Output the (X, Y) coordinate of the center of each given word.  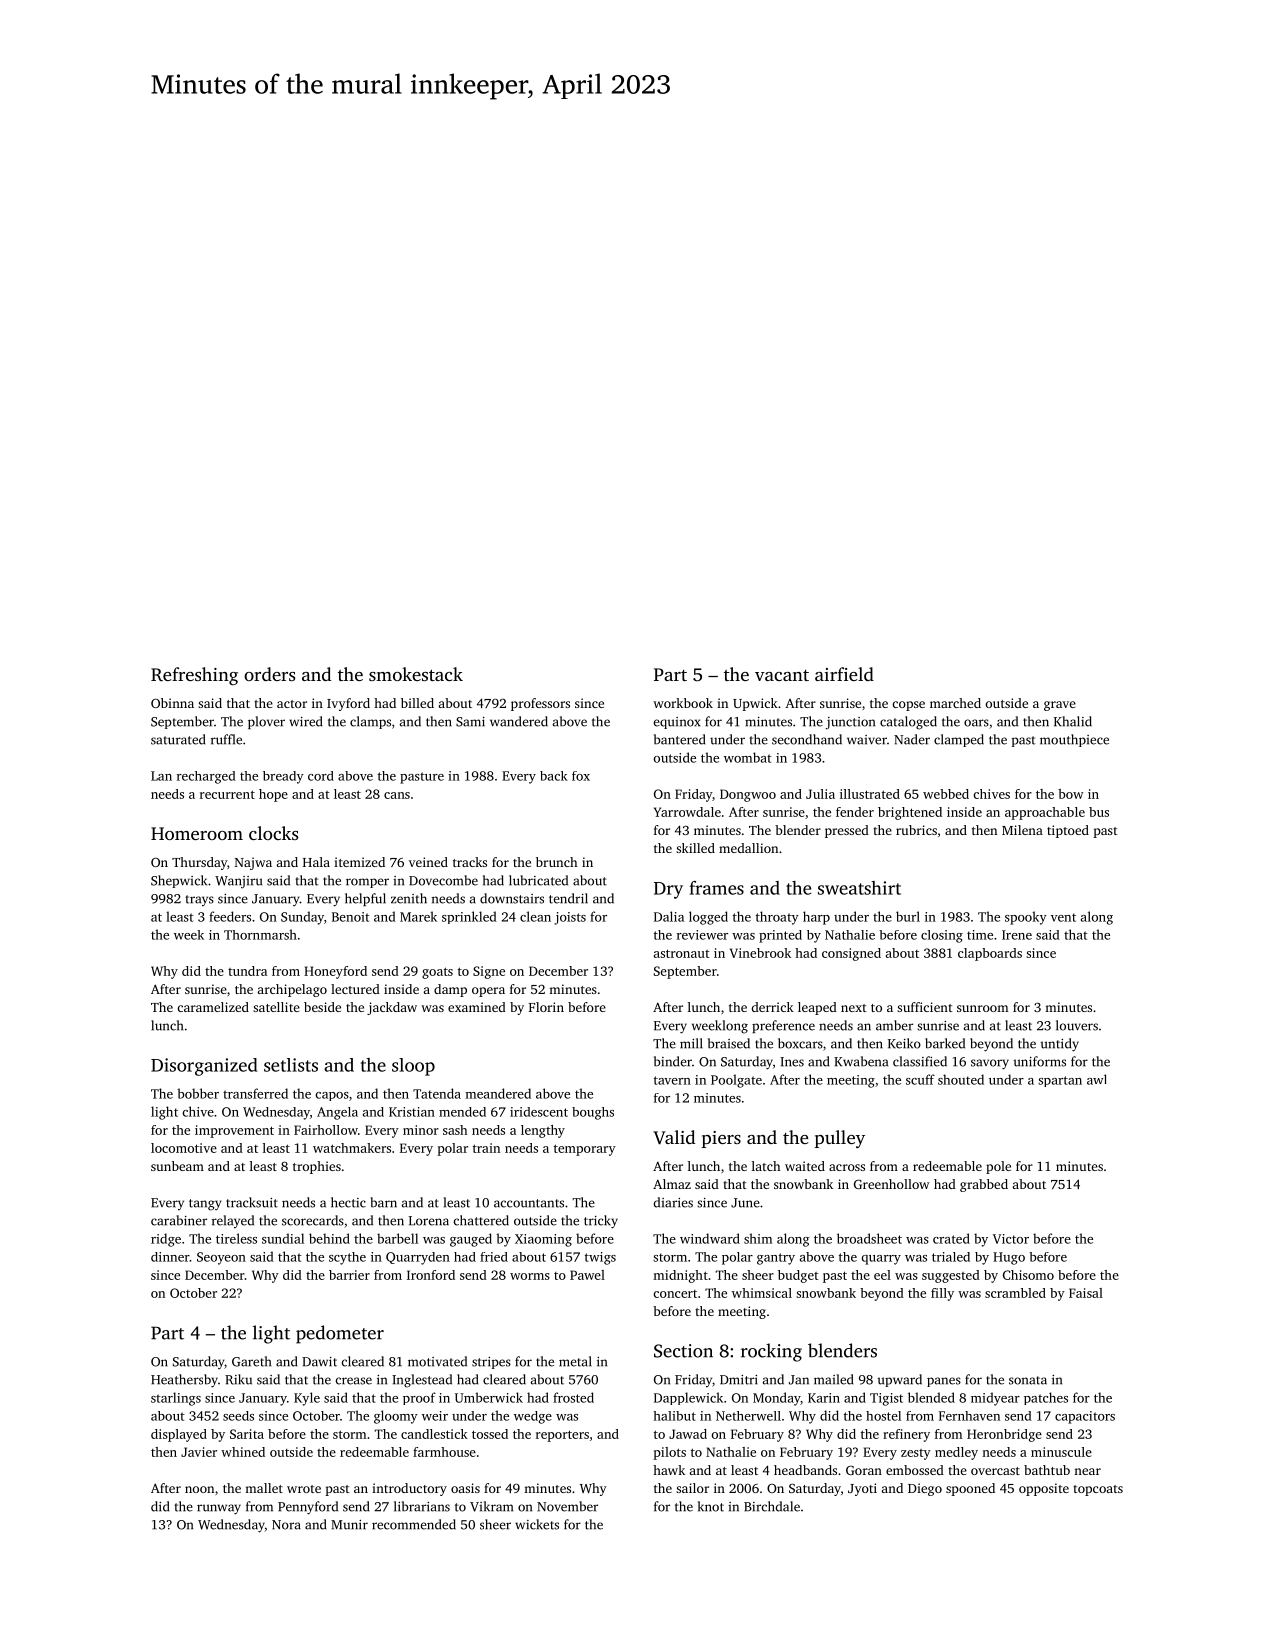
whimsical (762, 1293)
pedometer (340, 1334)
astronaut (682, 953)
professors (540, 704)
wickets (537, 1524)
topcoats (1098, 1490)
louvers (1077, 1025)
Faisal (1086, 1293)
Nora (286, 1525)
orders (269, 674)
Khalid (1073, 721)
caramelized (213, 1007)
